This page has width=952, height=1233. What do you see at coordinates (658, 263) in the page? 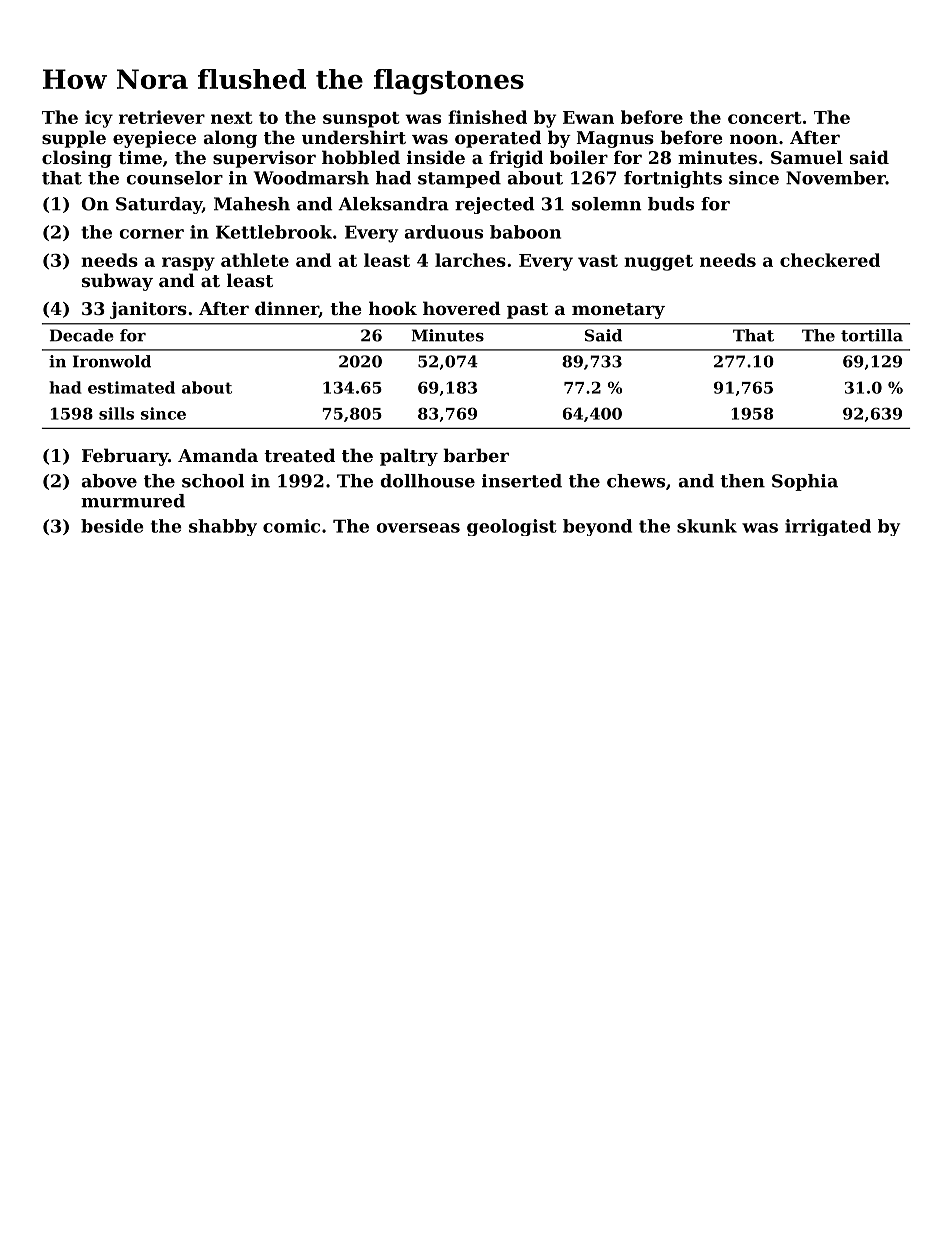
I see `nugget` at bounding box center [658, 263].
